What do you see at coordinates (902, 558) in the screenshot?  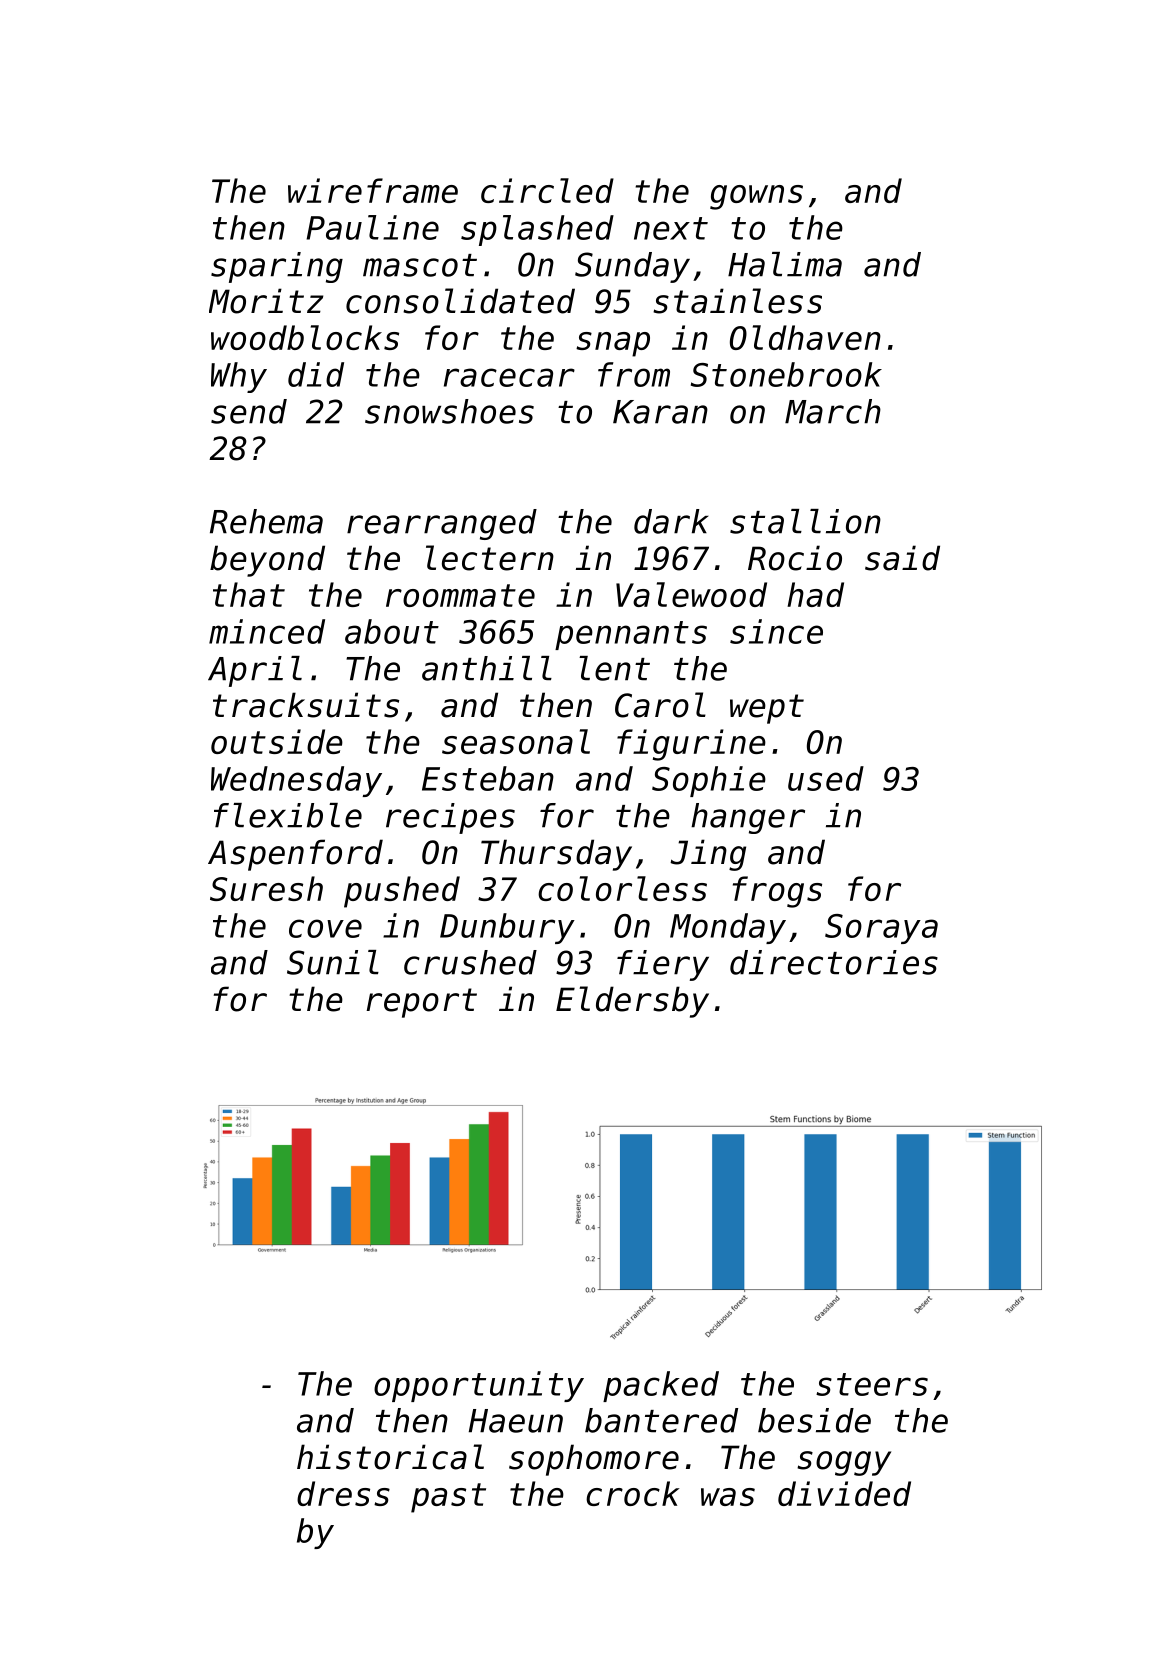 I see `said` at bounding box center [902, 558].
